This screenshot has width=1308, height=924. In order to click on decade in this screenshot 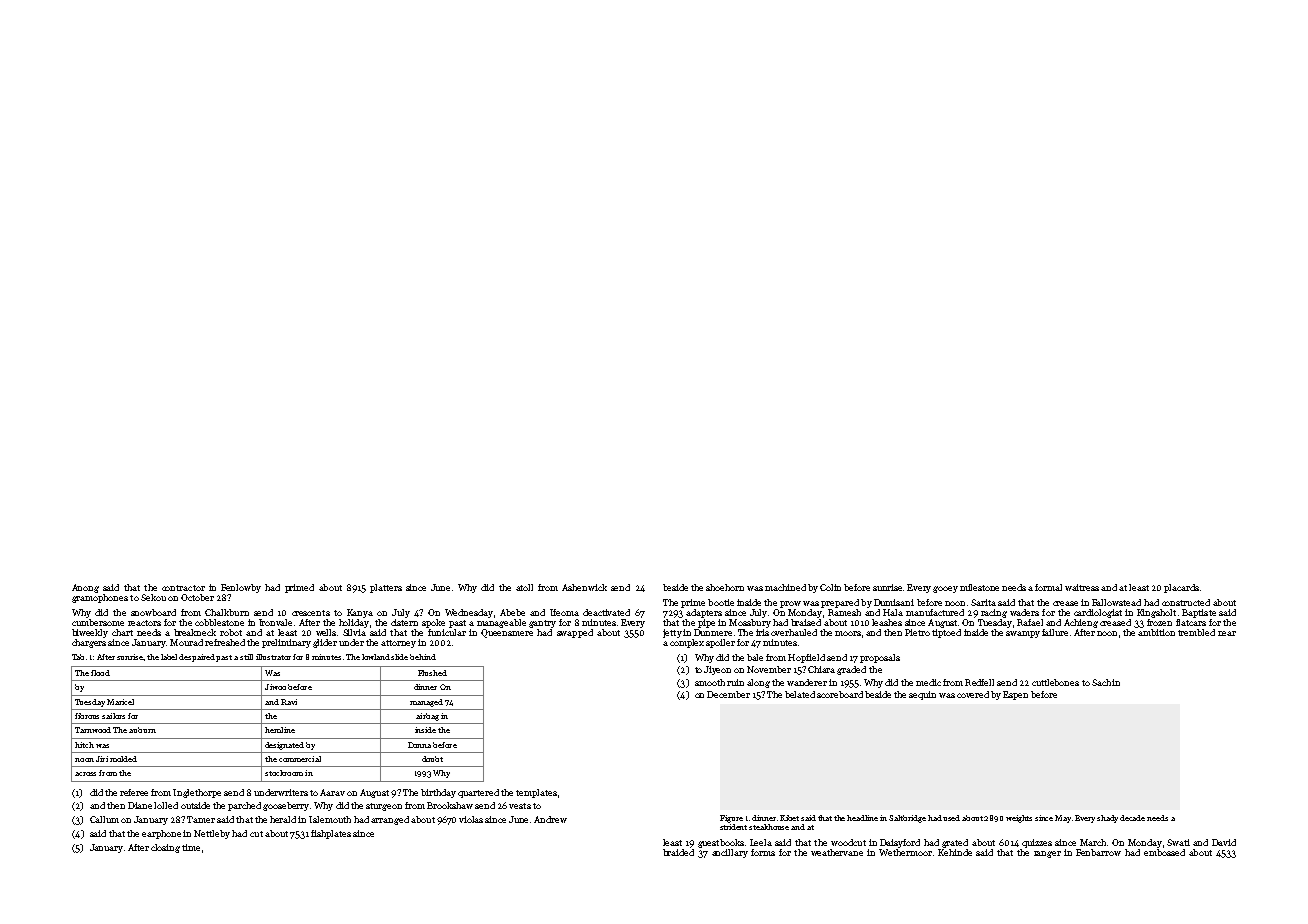, I will do `click(1132, 818)`.
